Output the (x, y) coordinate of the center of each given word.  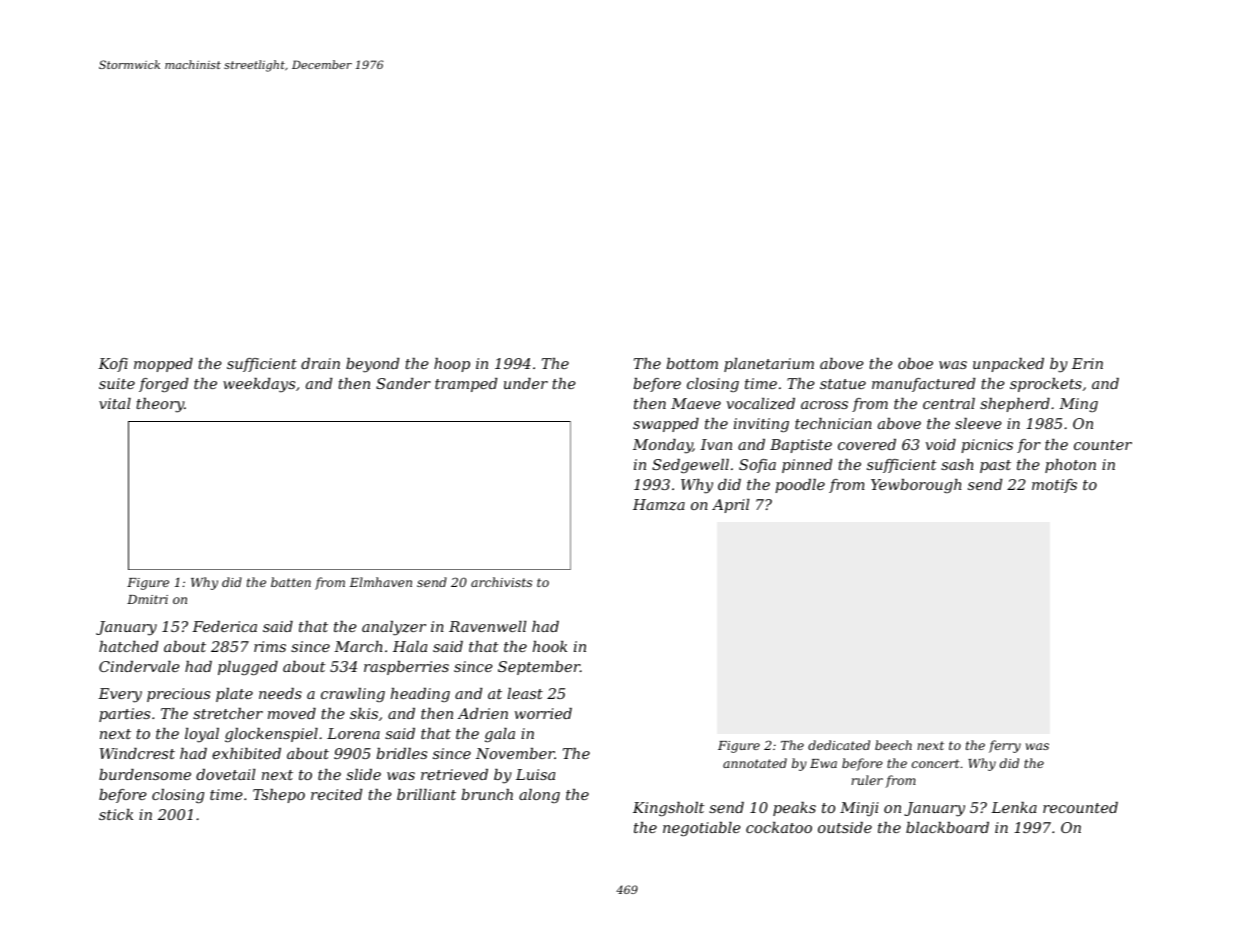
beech (893, 745)
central (949, 403)
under (526, 383)
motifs (1054, 486)
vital (115, 403)
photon (1070, 466)
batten (291, 582)
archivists (501, 582)
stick (116, 814)
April (730, 506)
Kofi (113, 365)
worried (543, 713)
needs (280, 693)
